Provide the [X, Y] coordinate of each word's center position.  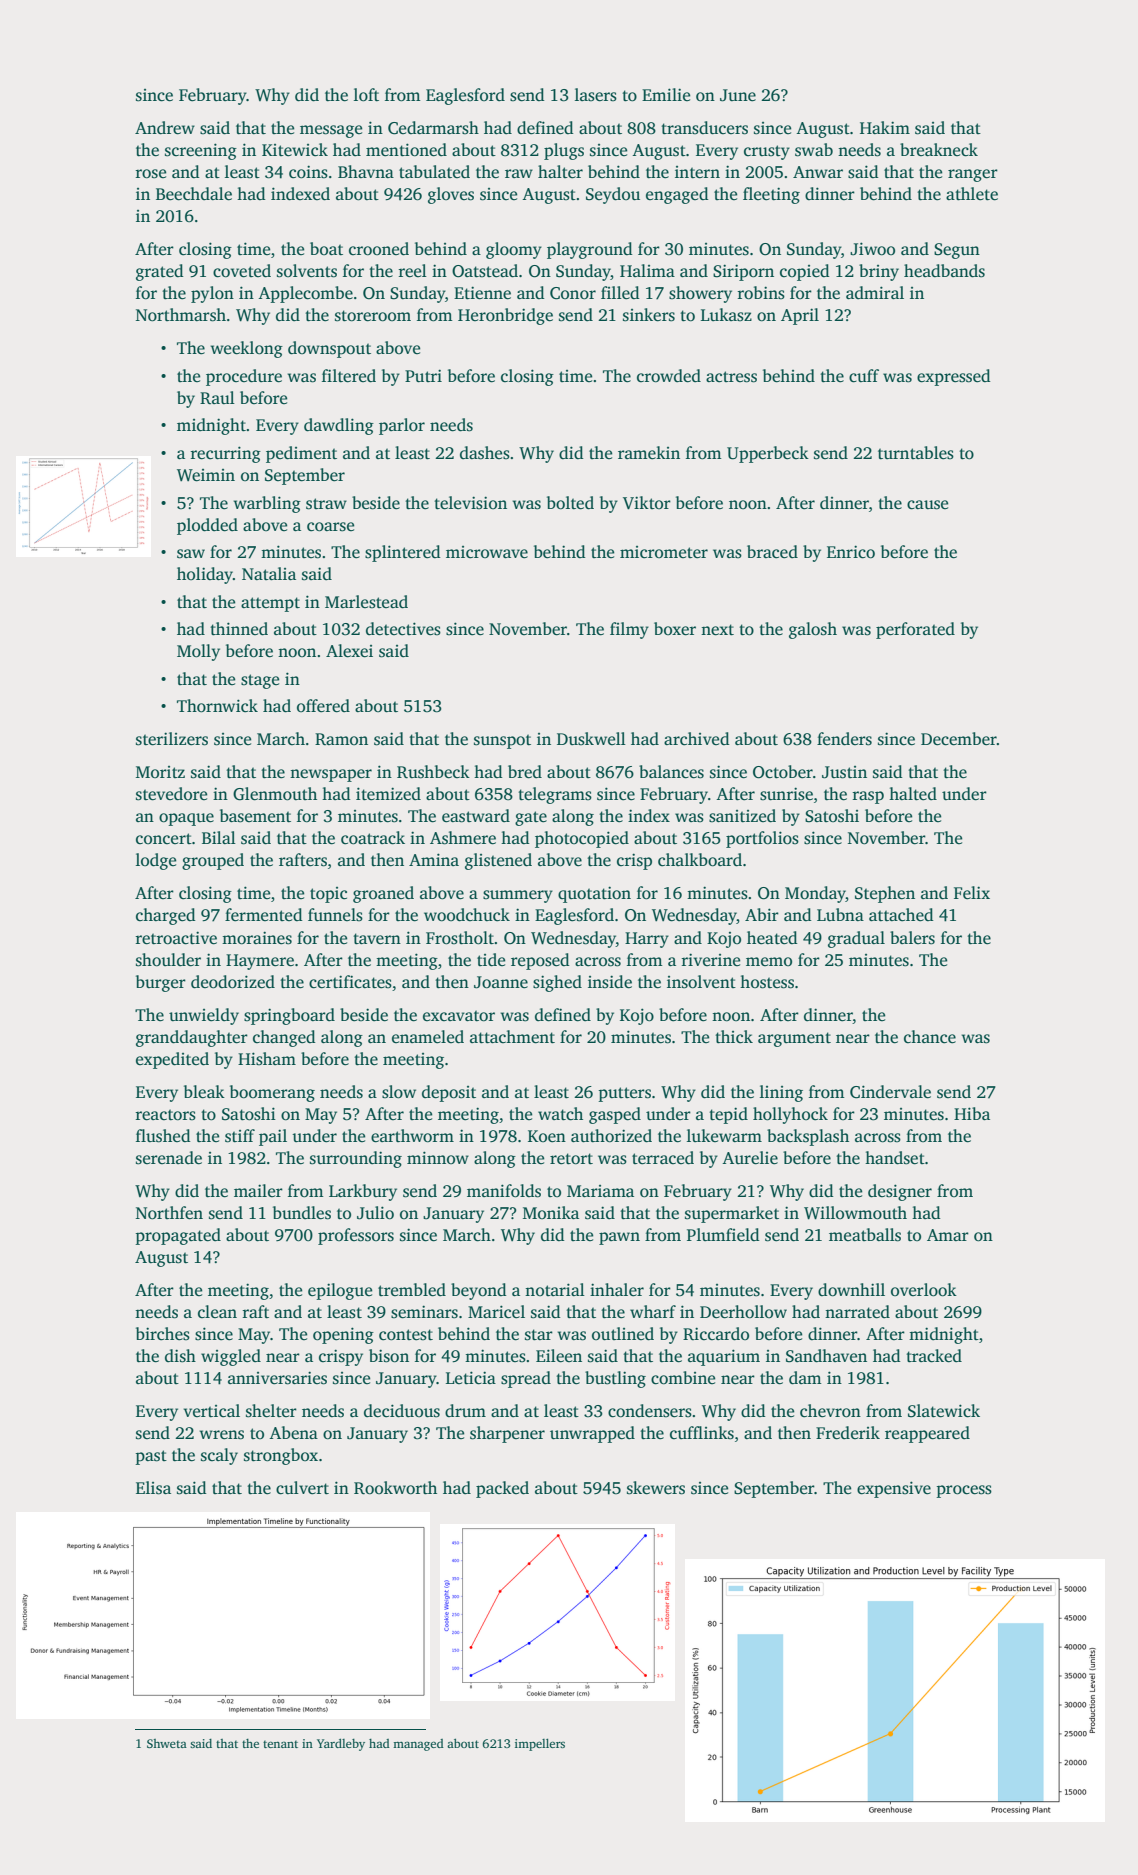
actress [731, 377]
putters [624, 1094]
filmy [629, 630]
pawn [619, 1238]
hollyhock [790, 1115]
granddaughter [192, 1038]
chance [930, 1037]
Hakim [885, 127]
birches [163, 1334]
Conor [573, 293]
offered [323, 706]
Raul [217, 397]
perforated [915, 630]
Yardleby [341, 1744]
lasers [596, 95]
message [331, 131]
